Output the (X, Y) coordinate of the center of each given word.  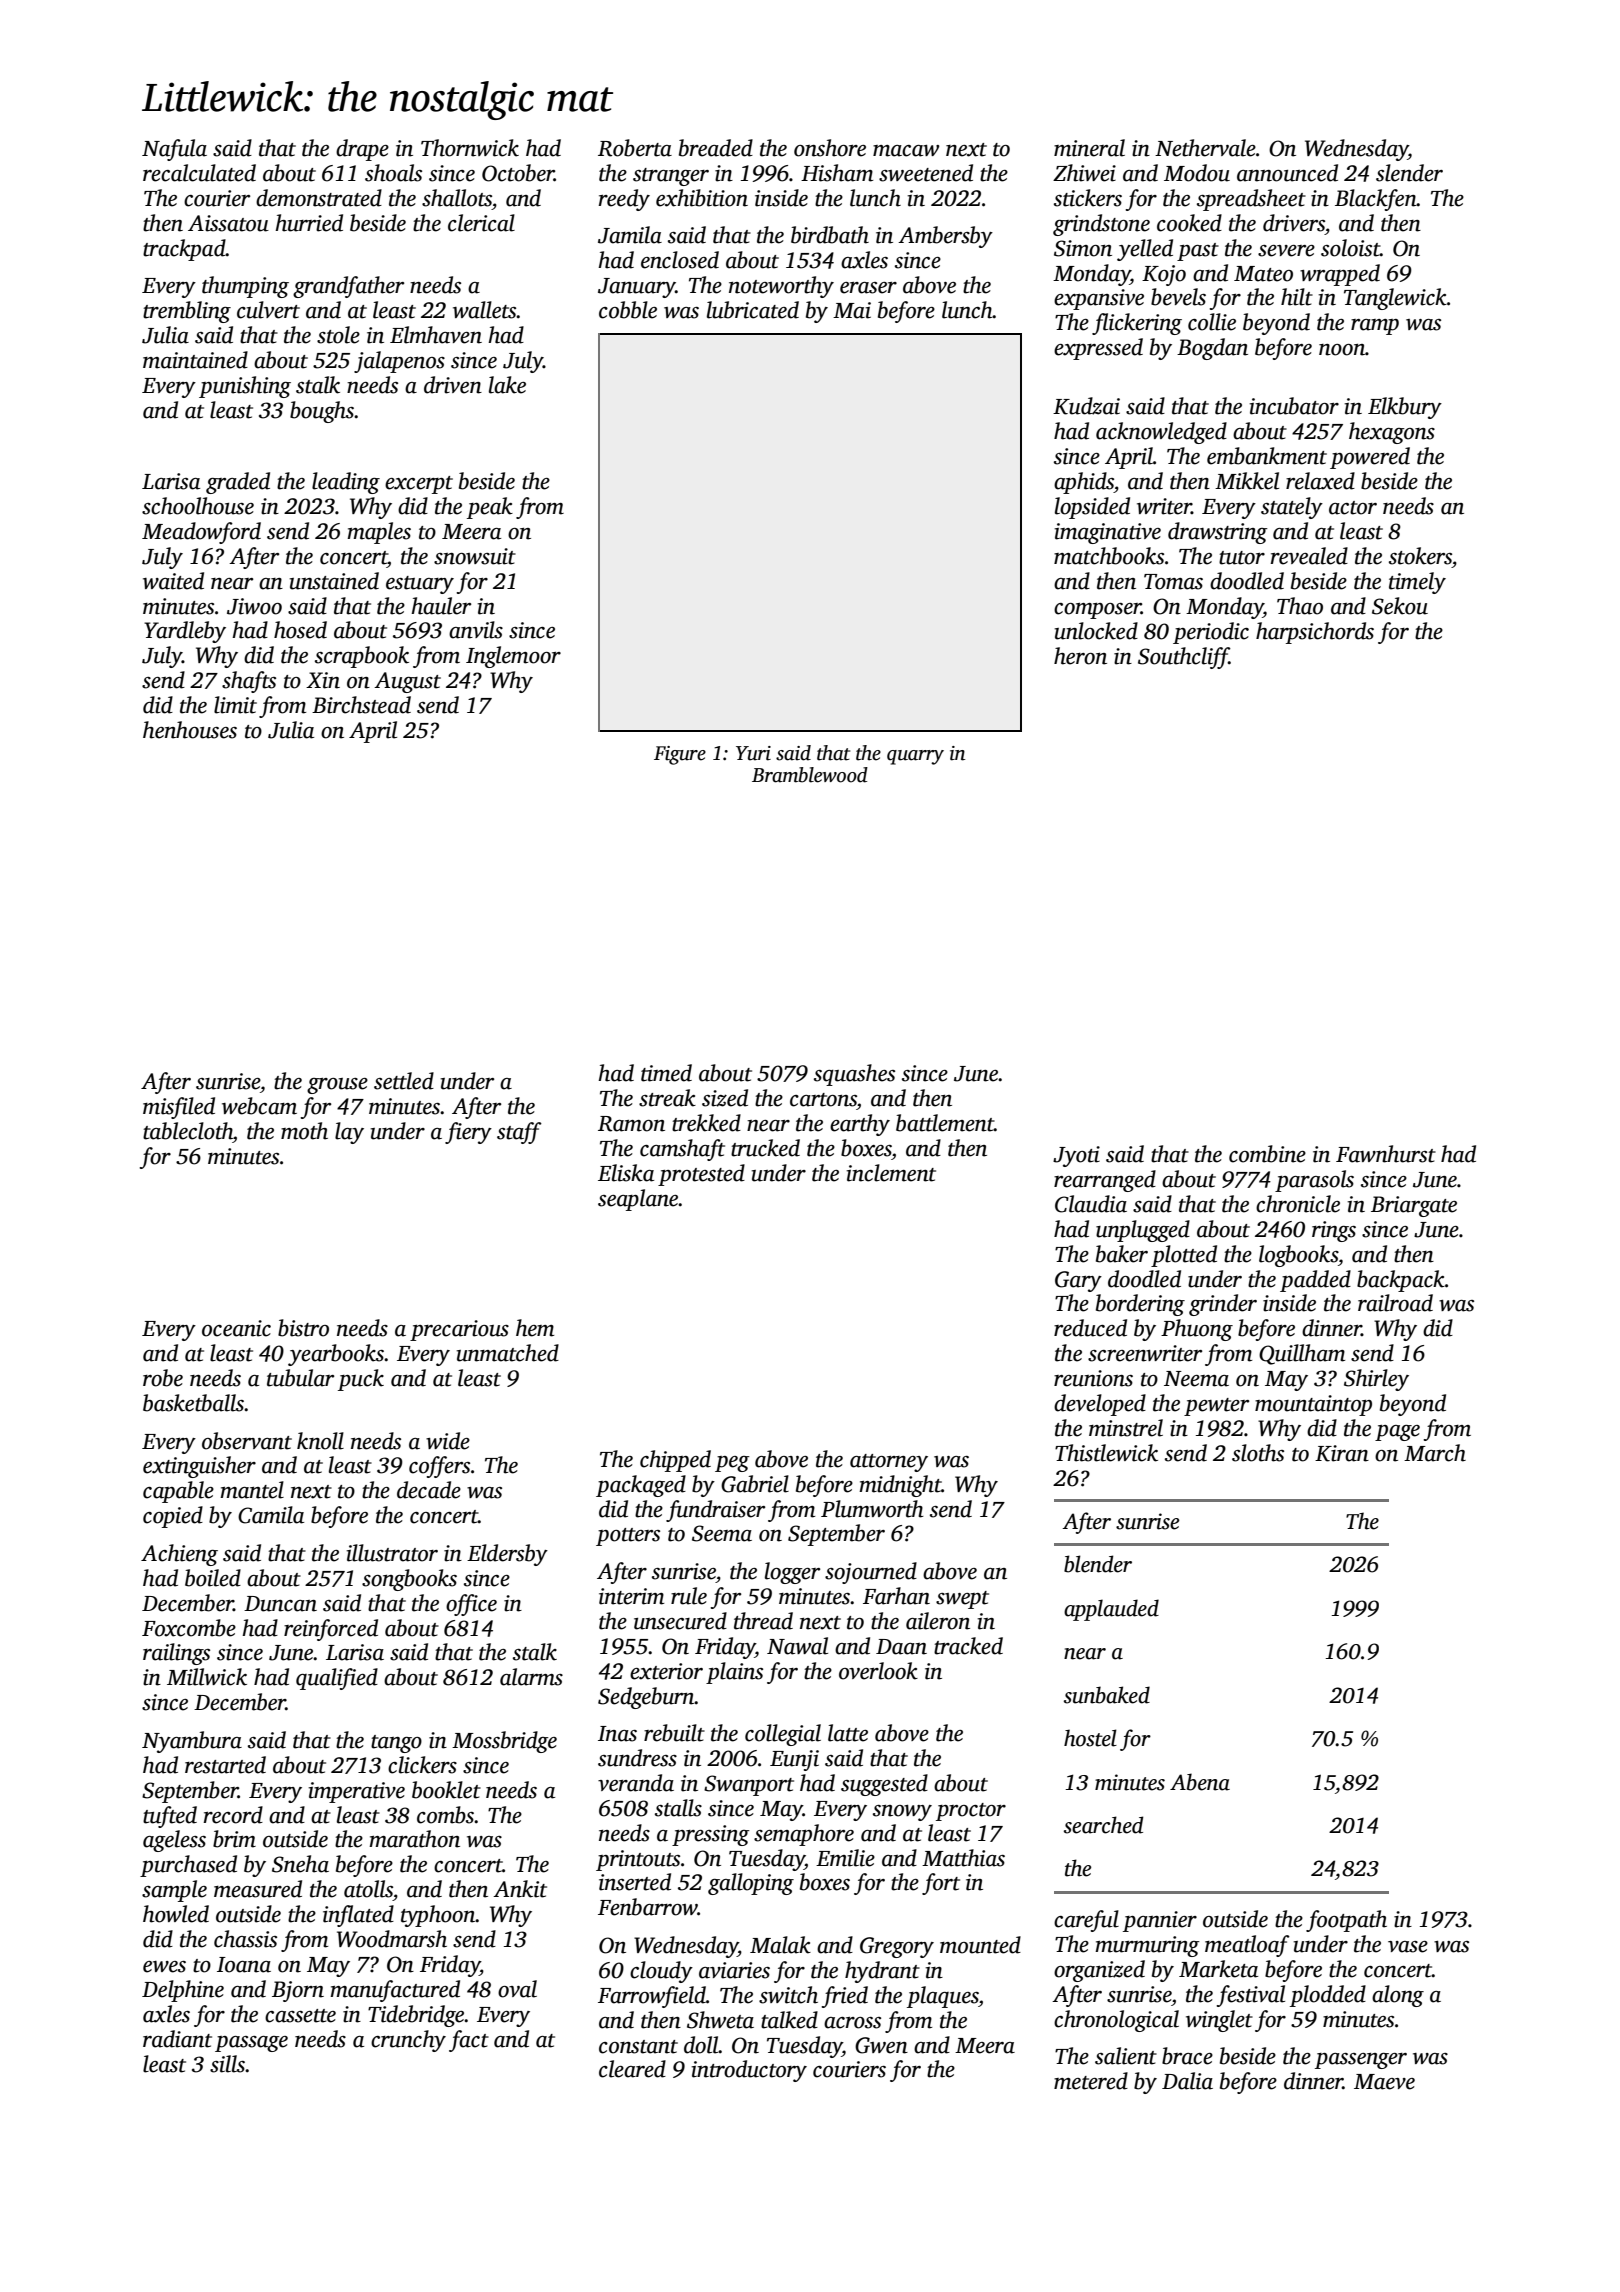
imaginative (1107, 533)
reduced (1090, 1328)
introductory (749, 2071)
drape (362, 150)
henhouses (190, 730)
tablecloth (188, 1131)
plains (734, 1673)
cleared (632, 2069)
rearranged (1105, 1181)
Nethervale (1205, 148)
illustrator (392, 1553)
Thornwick (470, 148)
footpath (1346, 1921)
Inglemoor (513, 657)
